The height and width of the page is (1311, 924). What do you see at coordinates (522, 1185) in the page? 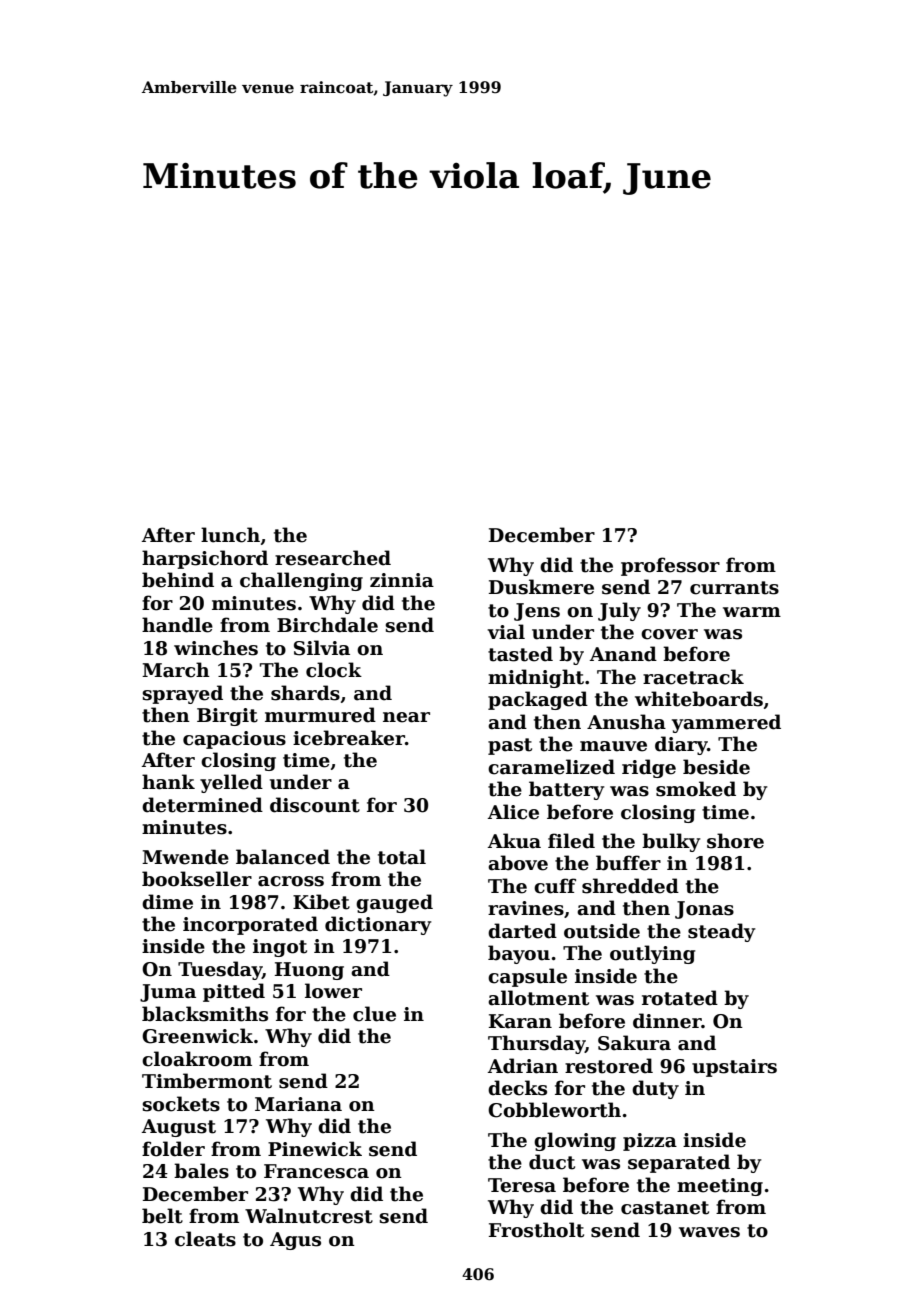
I see `Teresa` at bounding box center [522, 1185].
